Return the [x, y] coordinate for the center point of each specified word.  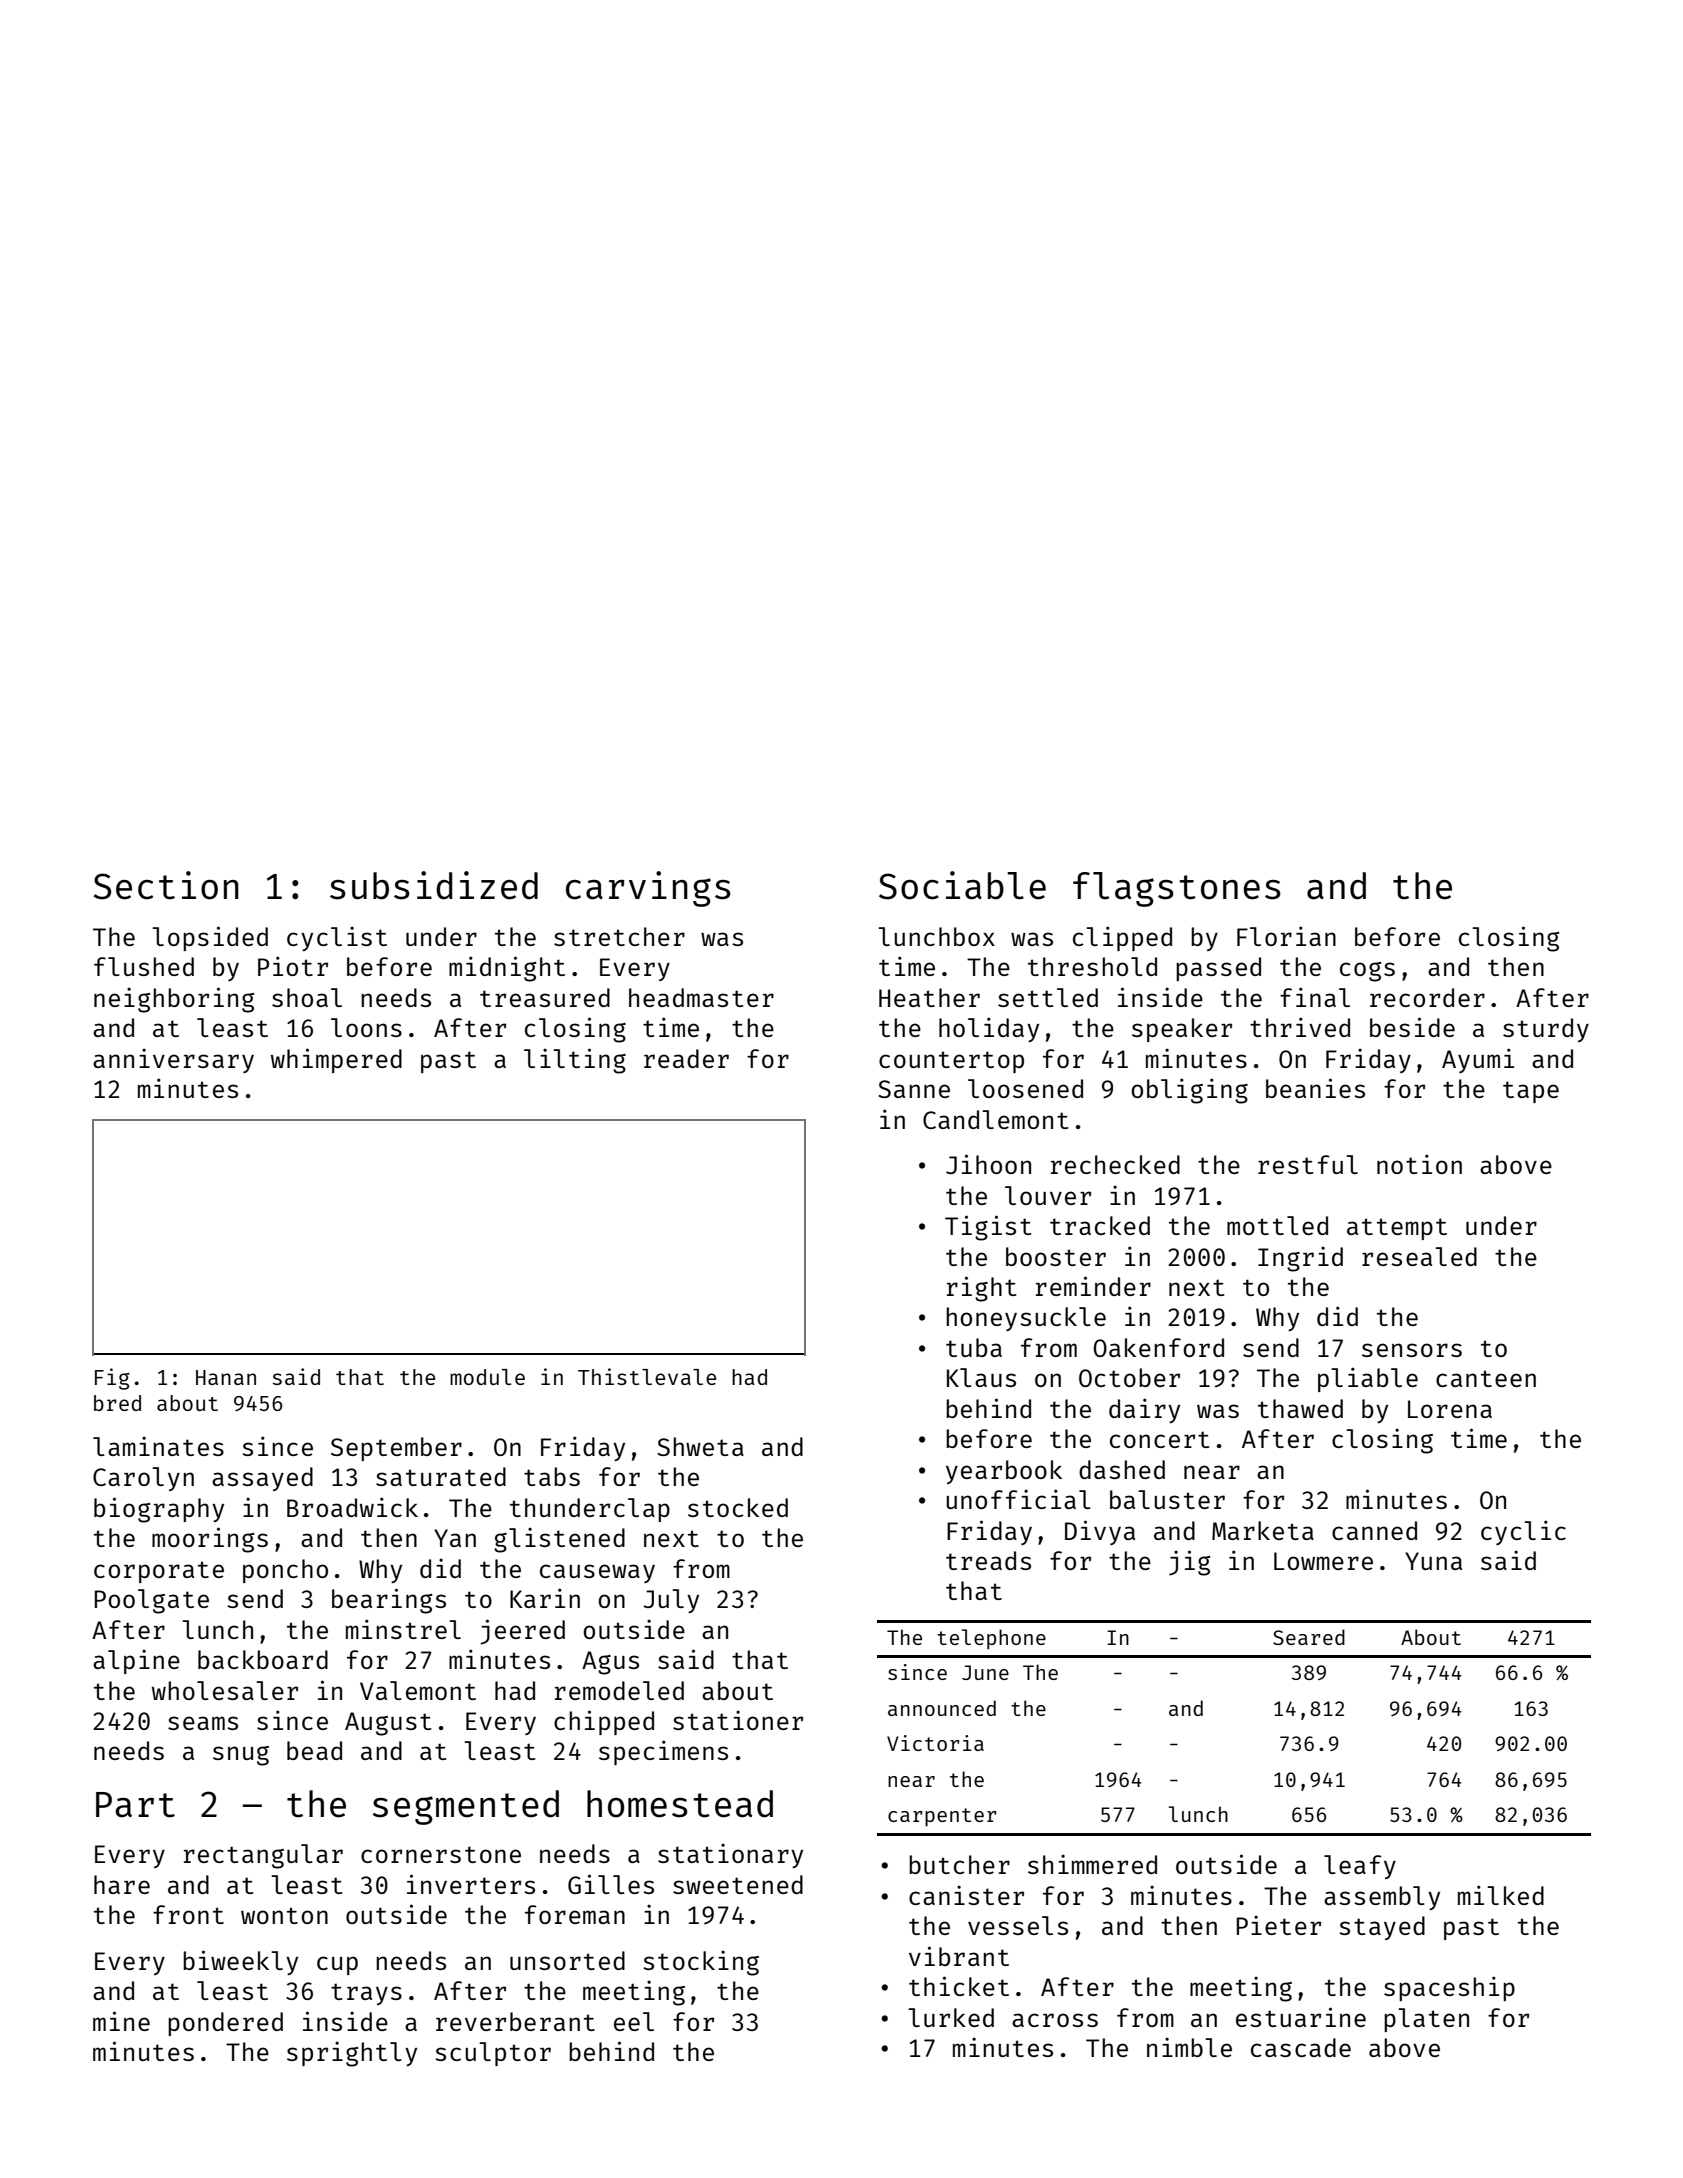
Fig [112, 1379]
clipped [1122, 938]
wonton [284, 1915]
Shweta [700, 1446]
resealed [1419, 1256]
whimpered [336, 1060]
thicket [959, 1986]
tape [1531, 1092]
